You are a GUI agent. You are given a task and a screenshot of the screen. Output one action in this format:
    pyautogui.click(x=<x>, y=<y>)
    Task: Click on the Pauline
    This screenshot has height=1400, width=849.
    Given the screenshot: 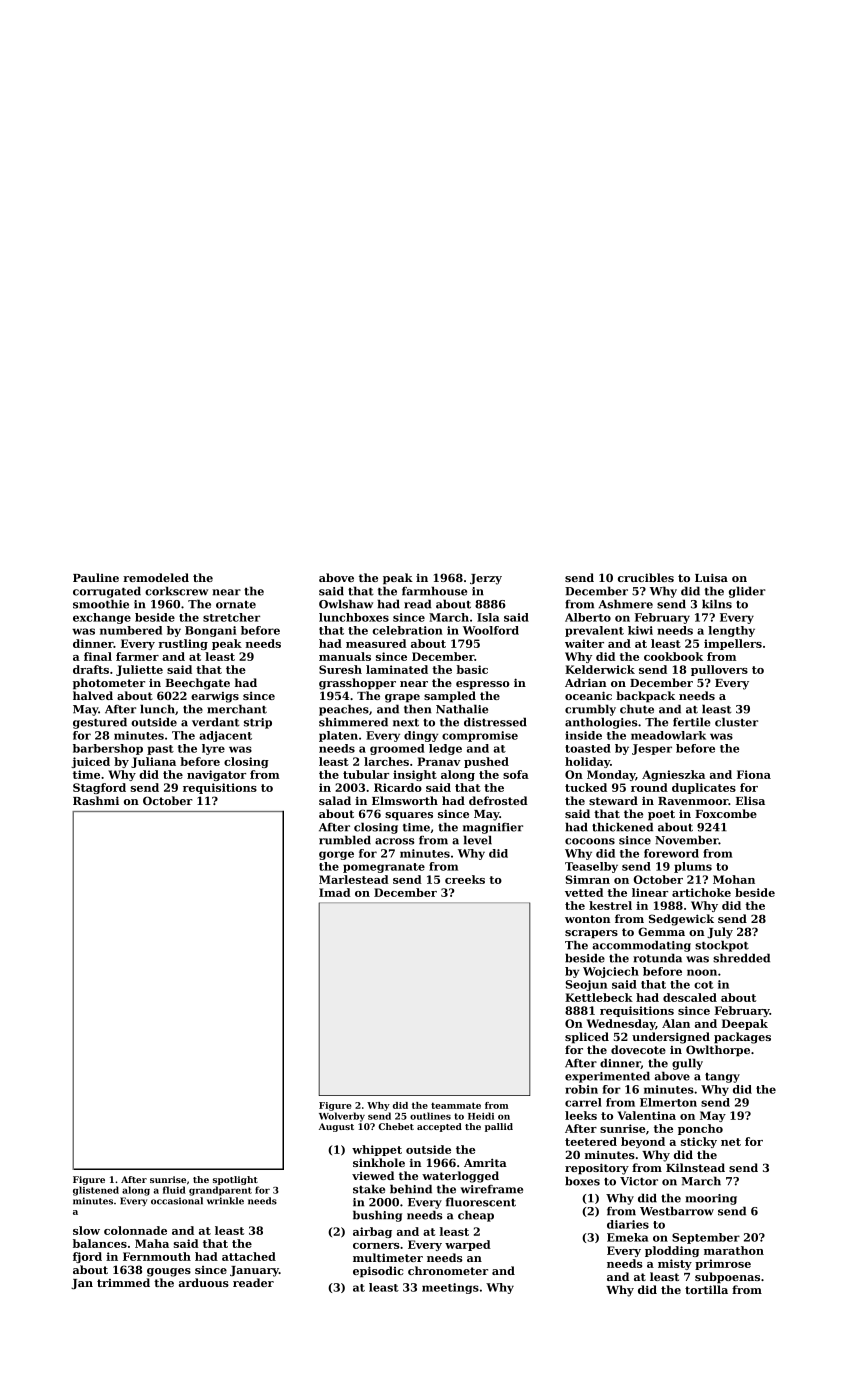 What is the action you would take?
    pyautogui.click(x=96, y=577)
